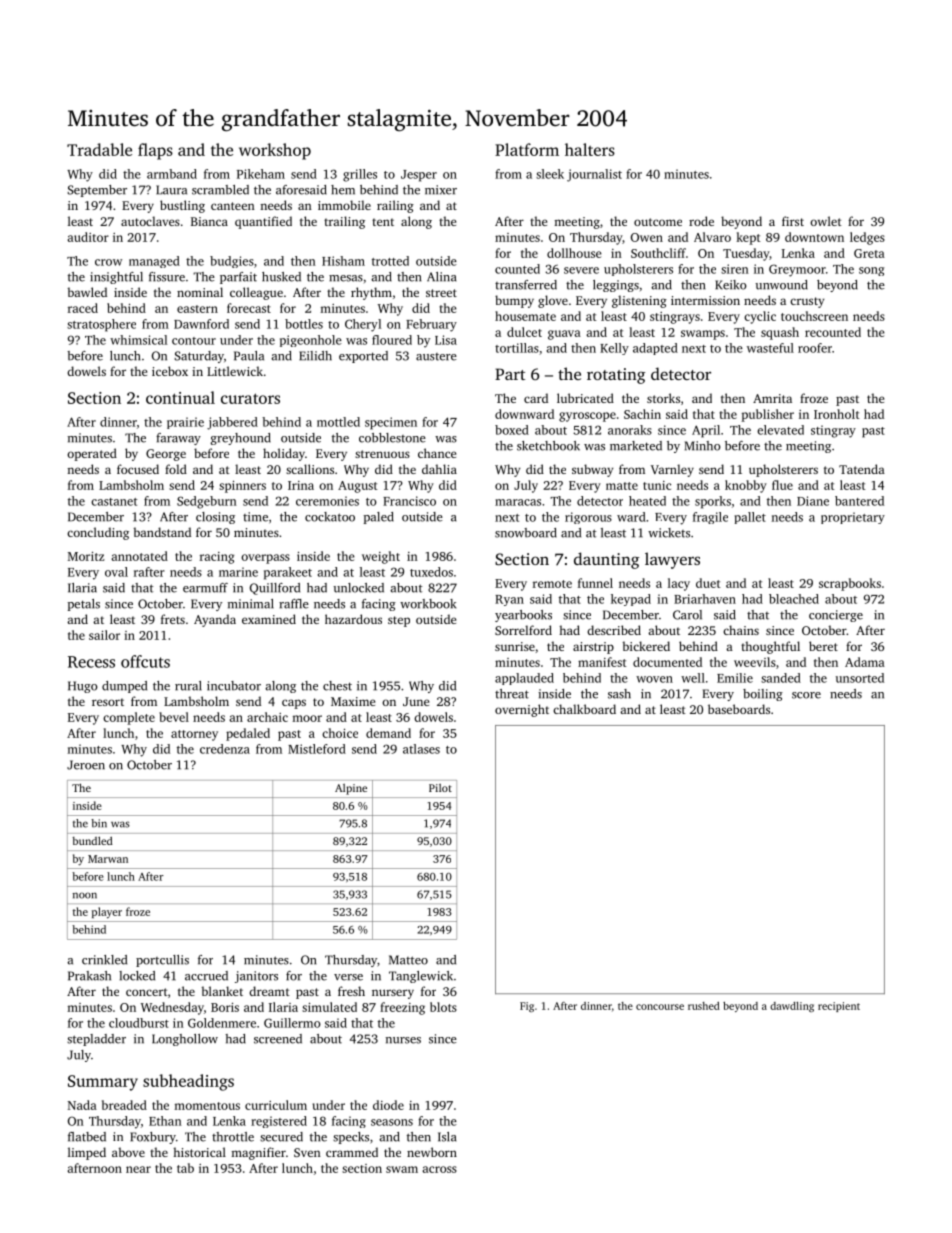 This screenshot has width=952, height=1233. Describe the element at coordinates (428, 604) in the screenshot. I see `workbook` at that location.
